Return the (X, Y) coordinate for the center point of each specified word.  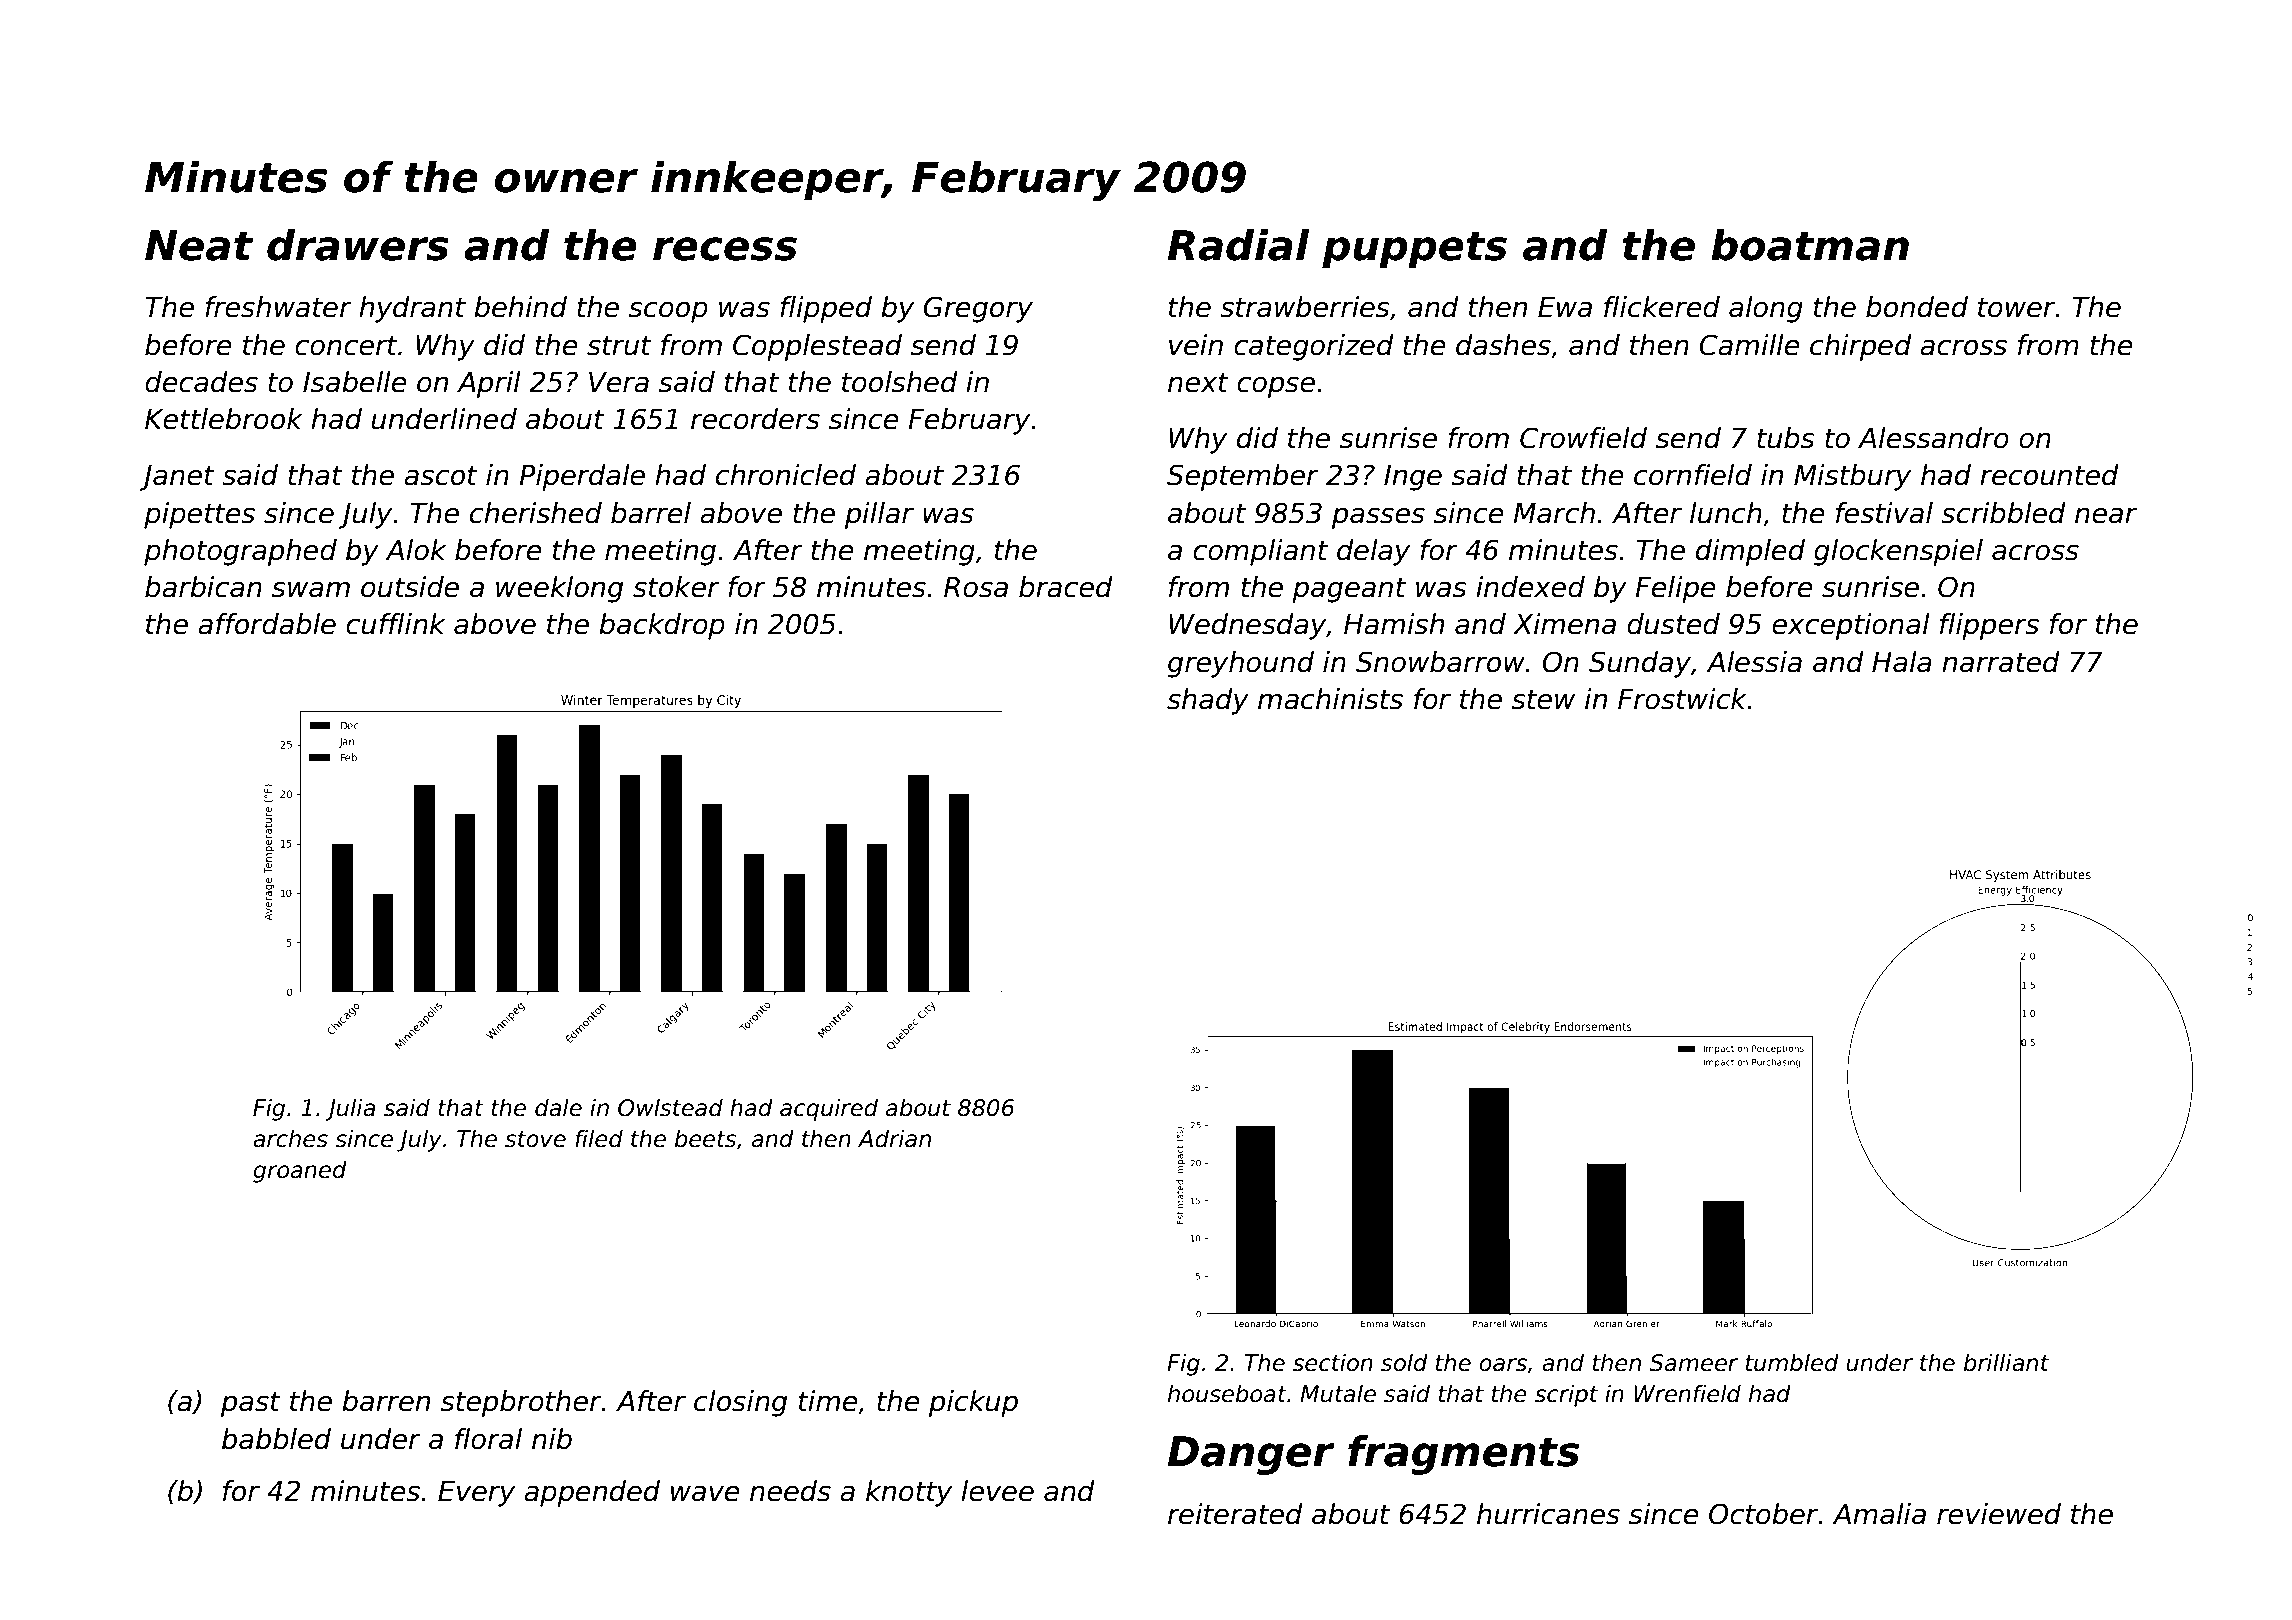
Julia (350, 1109)
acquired (829, 1109)
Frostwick (1682, 699)
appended (592, 1493)
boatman (1810, 245)
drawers (358, 245)
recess (725, 249)
